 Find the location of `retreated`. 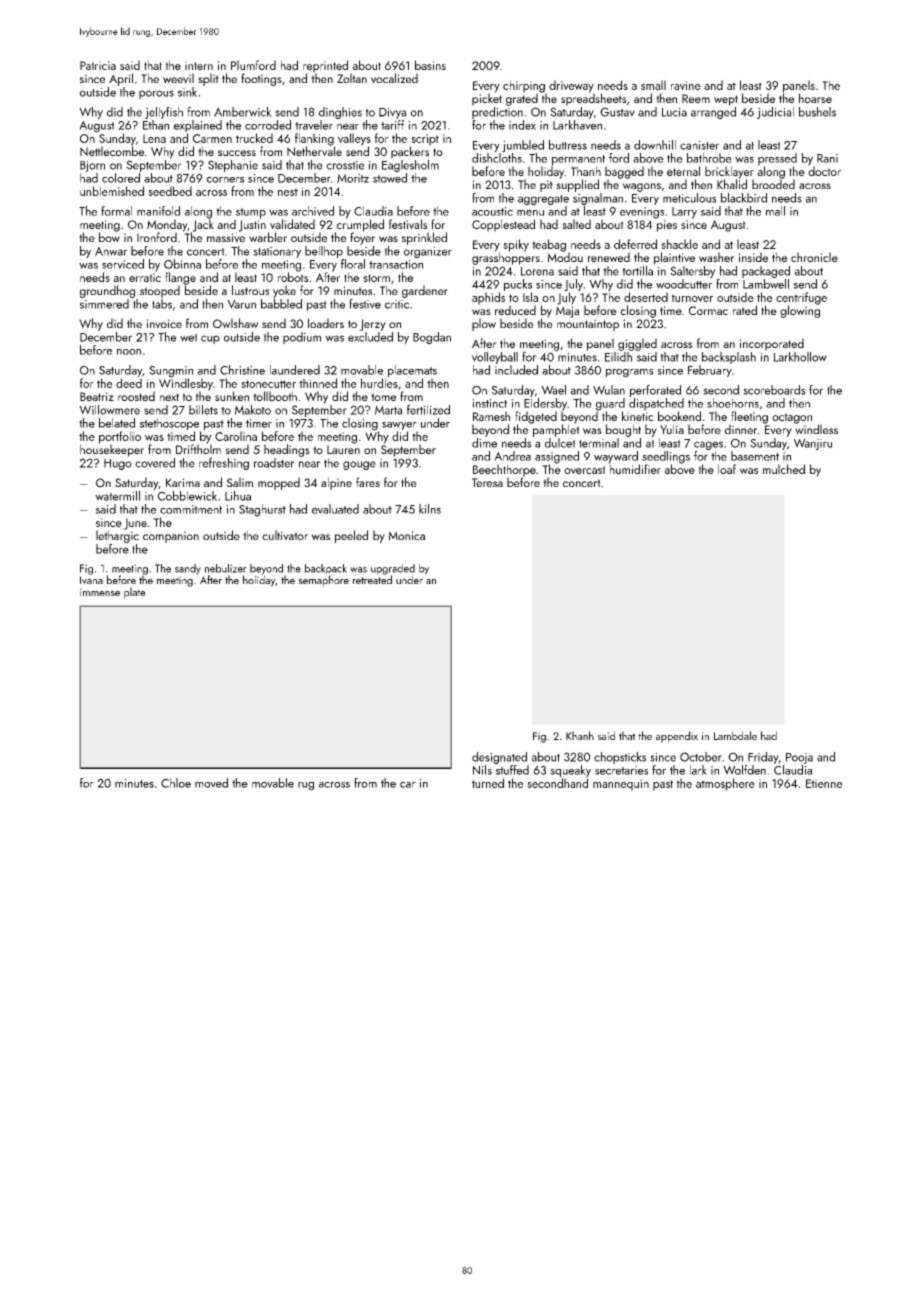

retreated is located at coordinates (372, 579).
